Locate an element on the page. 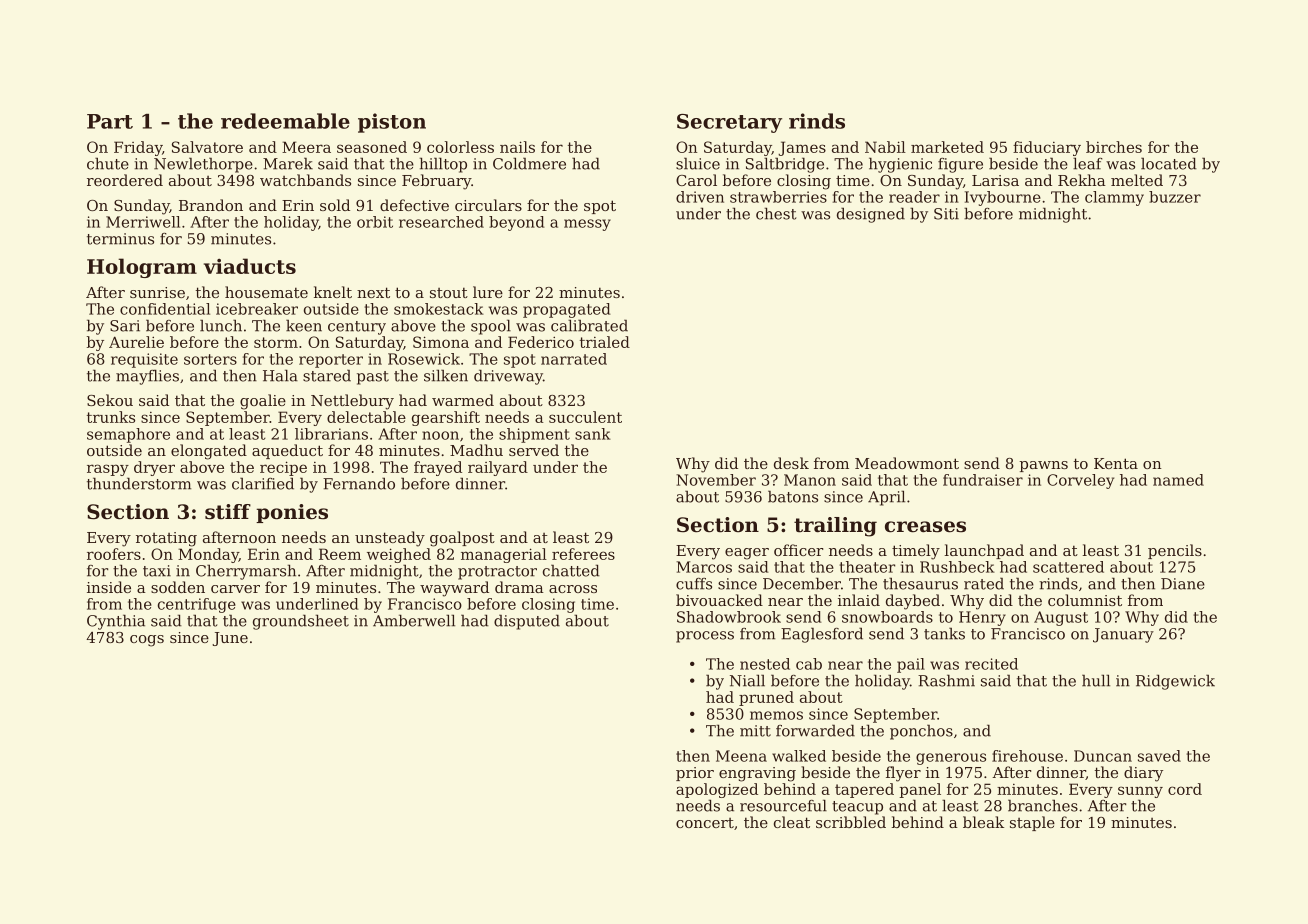 This document has width=1308, height=924. messy is located at coordinates (587, 225).
